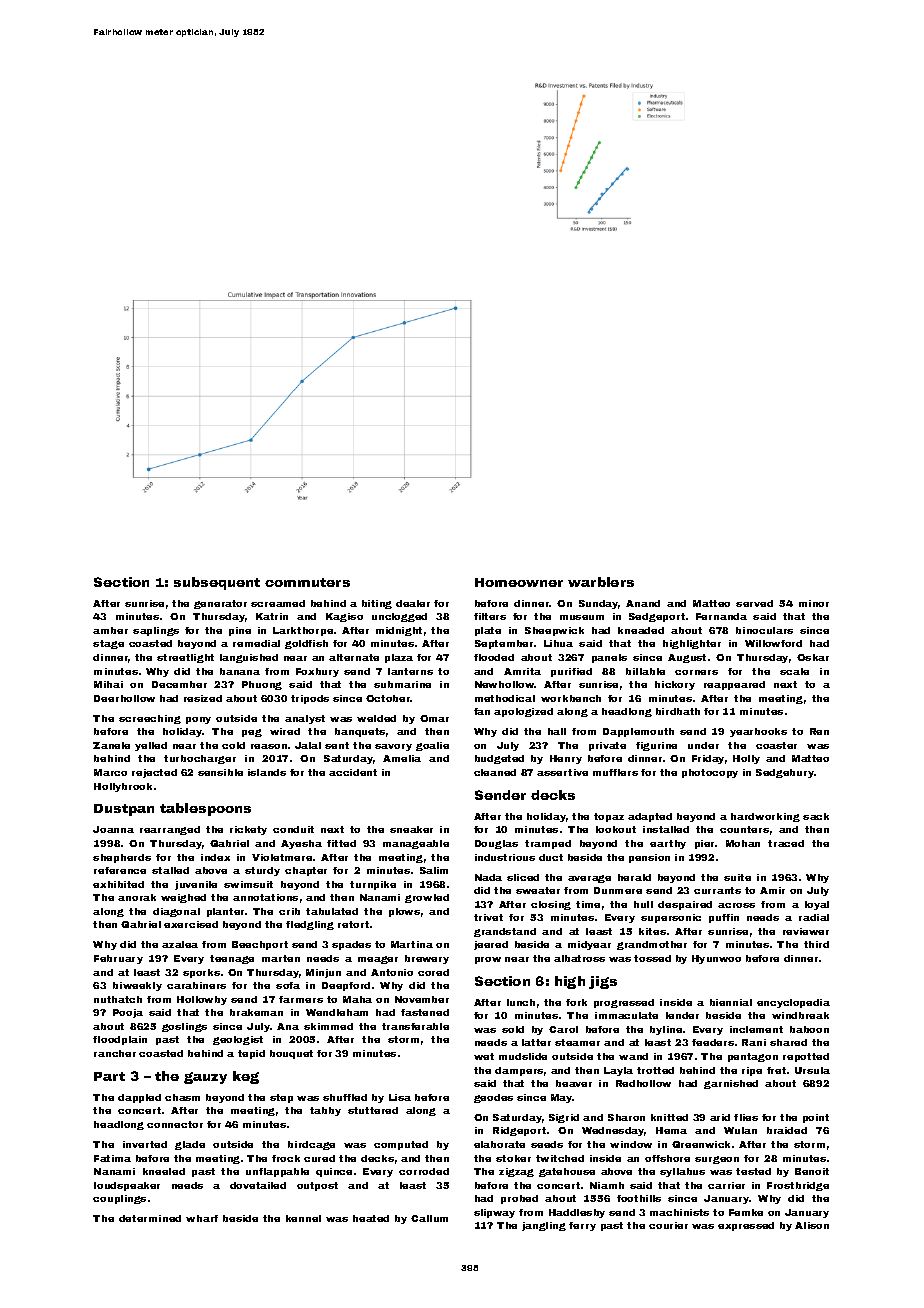 Image resolution: width=924 pixels, height=1308 pixels. Describe the element at coordinates (185, 658) in the image. I see `streetlight` at that location.
